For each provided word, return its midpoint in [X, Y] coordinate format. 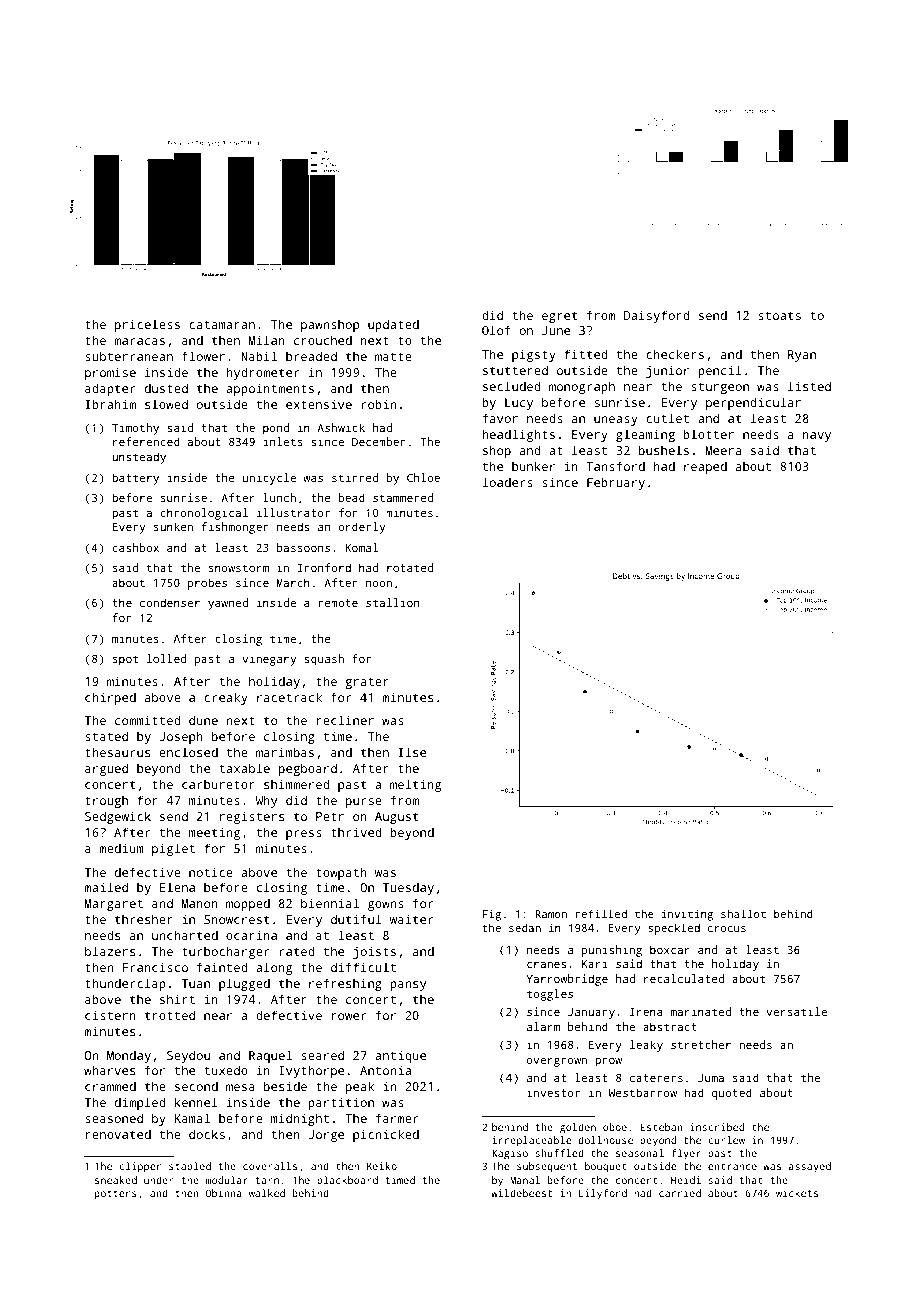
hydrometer [262, 373]
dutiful [356, 919]
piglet [173, 849]
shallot [743, 913]
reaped [705, 467]
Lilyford [603, 1194]
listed [809, 386]
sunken [173, 526]
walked [267, 1193]
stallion [392, 602]
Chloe [423, 477]
